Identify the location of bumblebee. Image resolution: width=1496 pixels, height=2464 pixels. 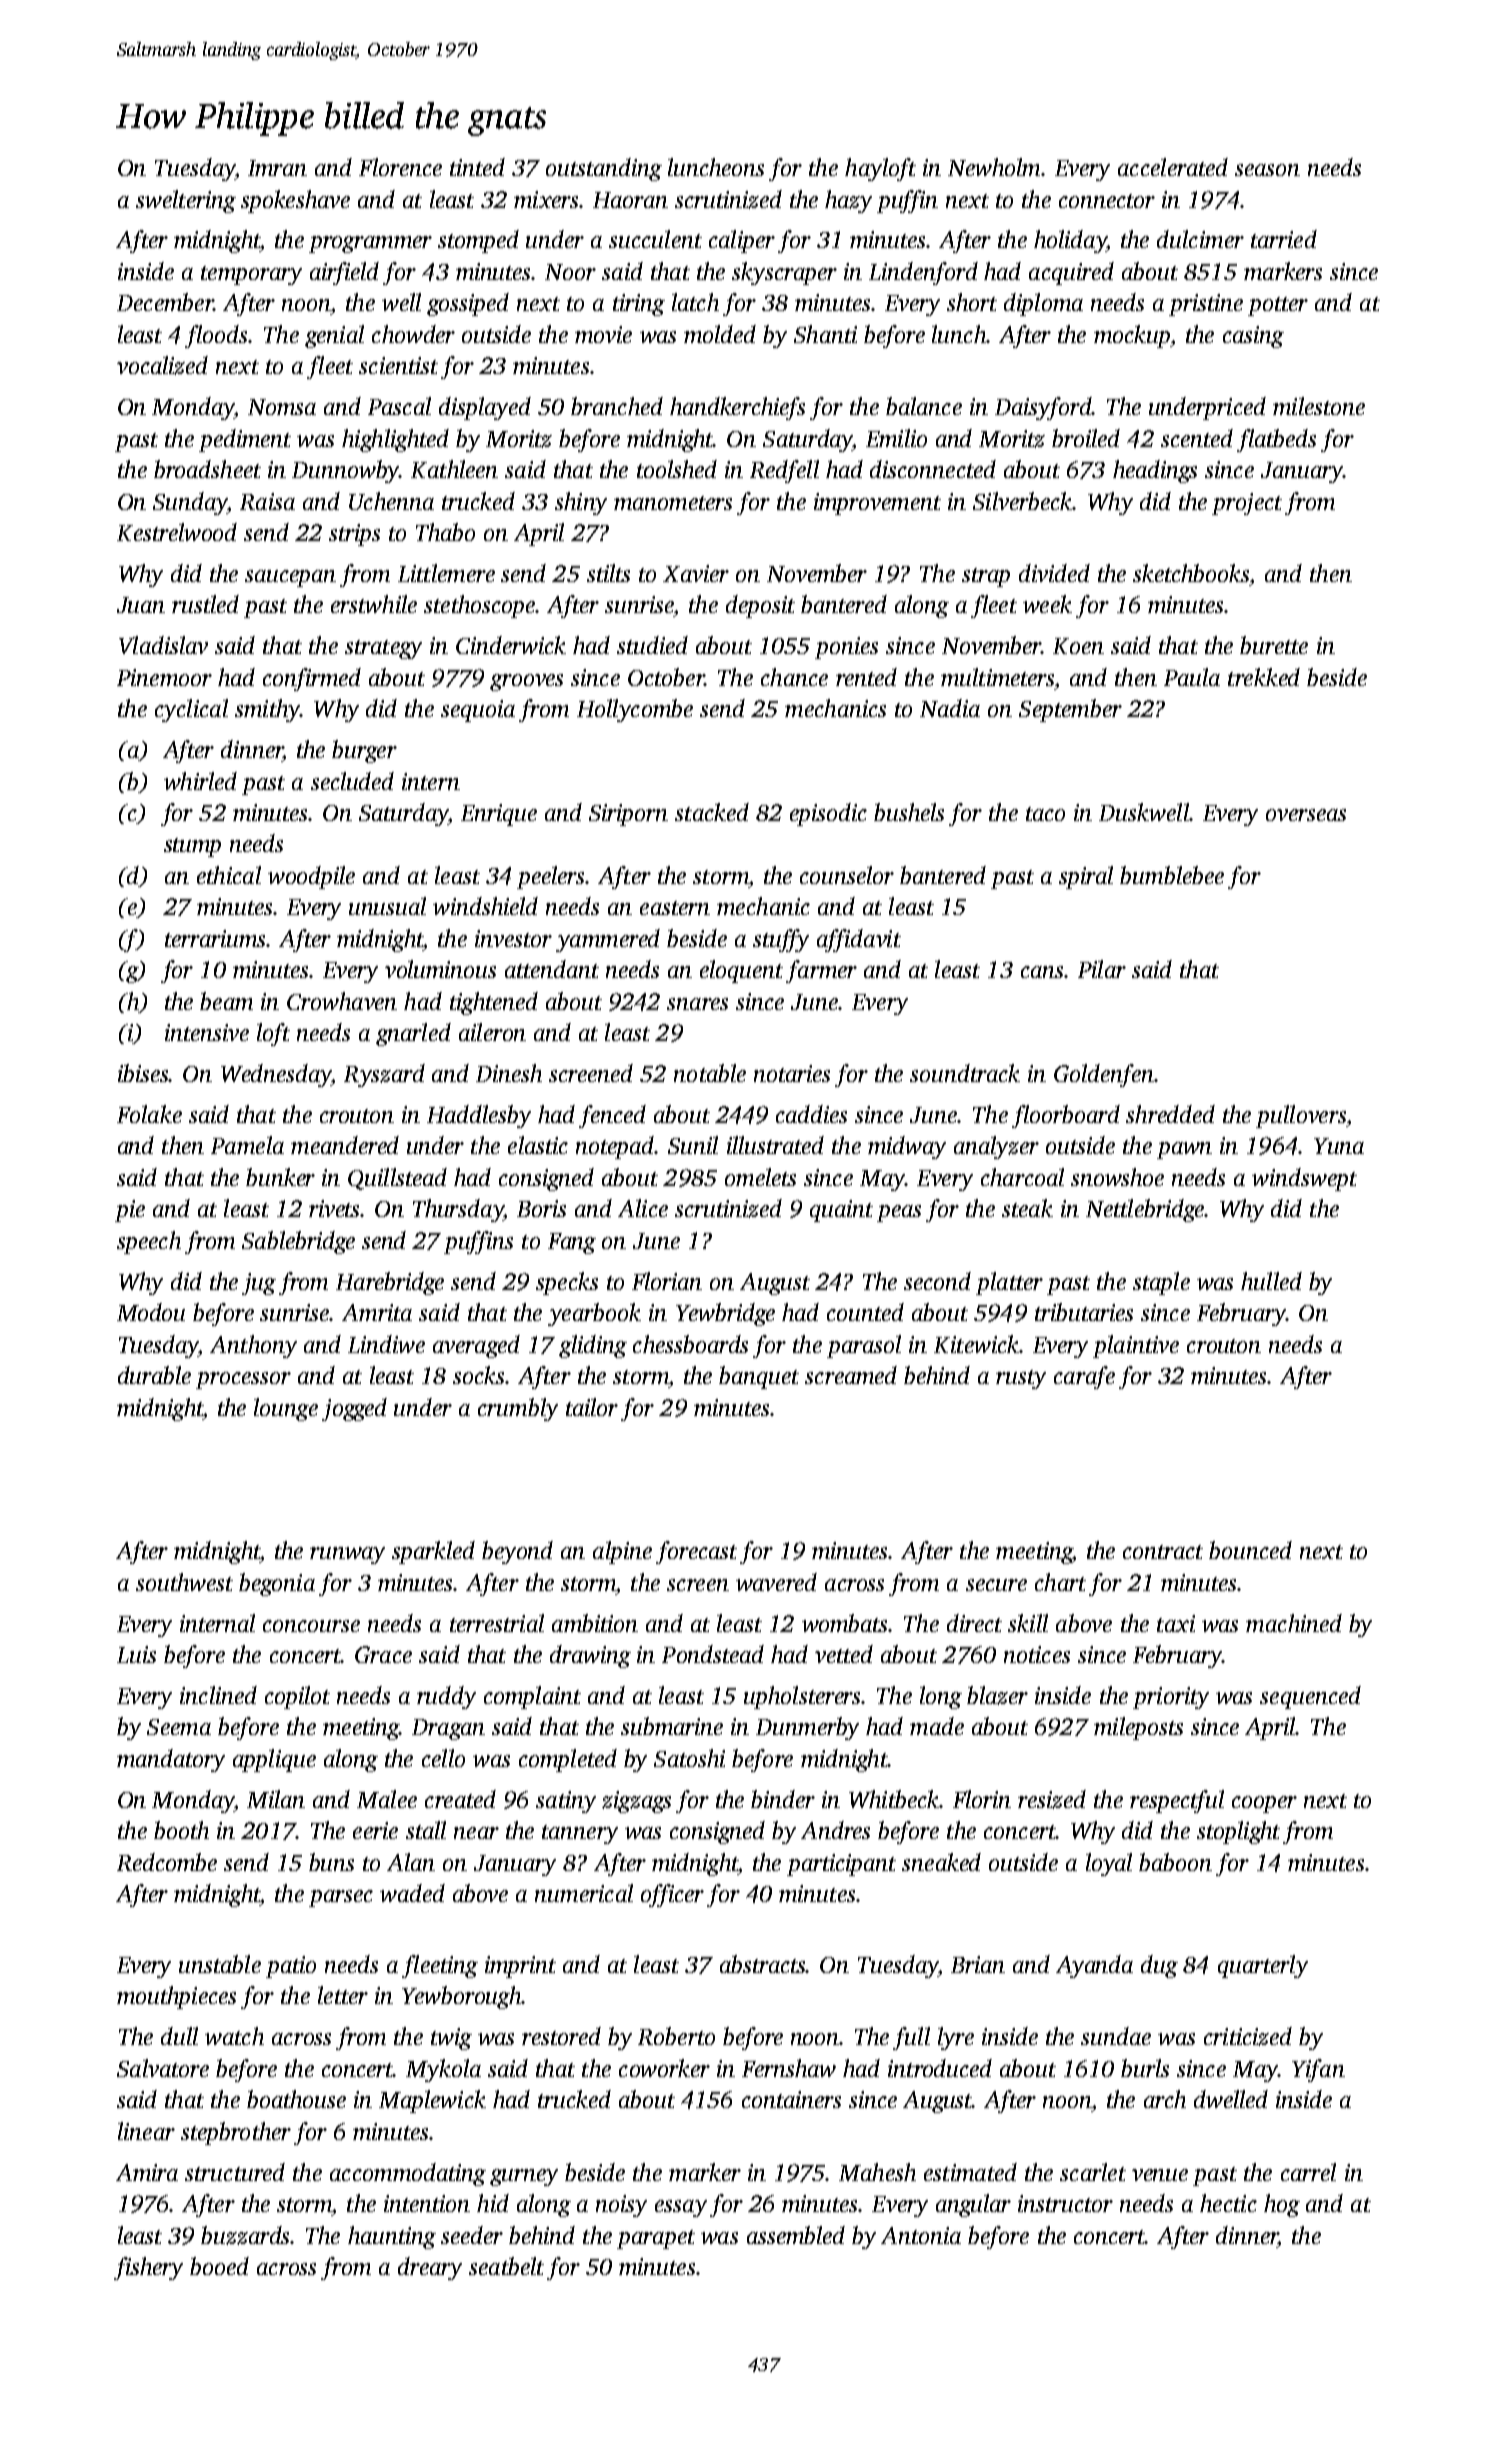
(1172, 875).
